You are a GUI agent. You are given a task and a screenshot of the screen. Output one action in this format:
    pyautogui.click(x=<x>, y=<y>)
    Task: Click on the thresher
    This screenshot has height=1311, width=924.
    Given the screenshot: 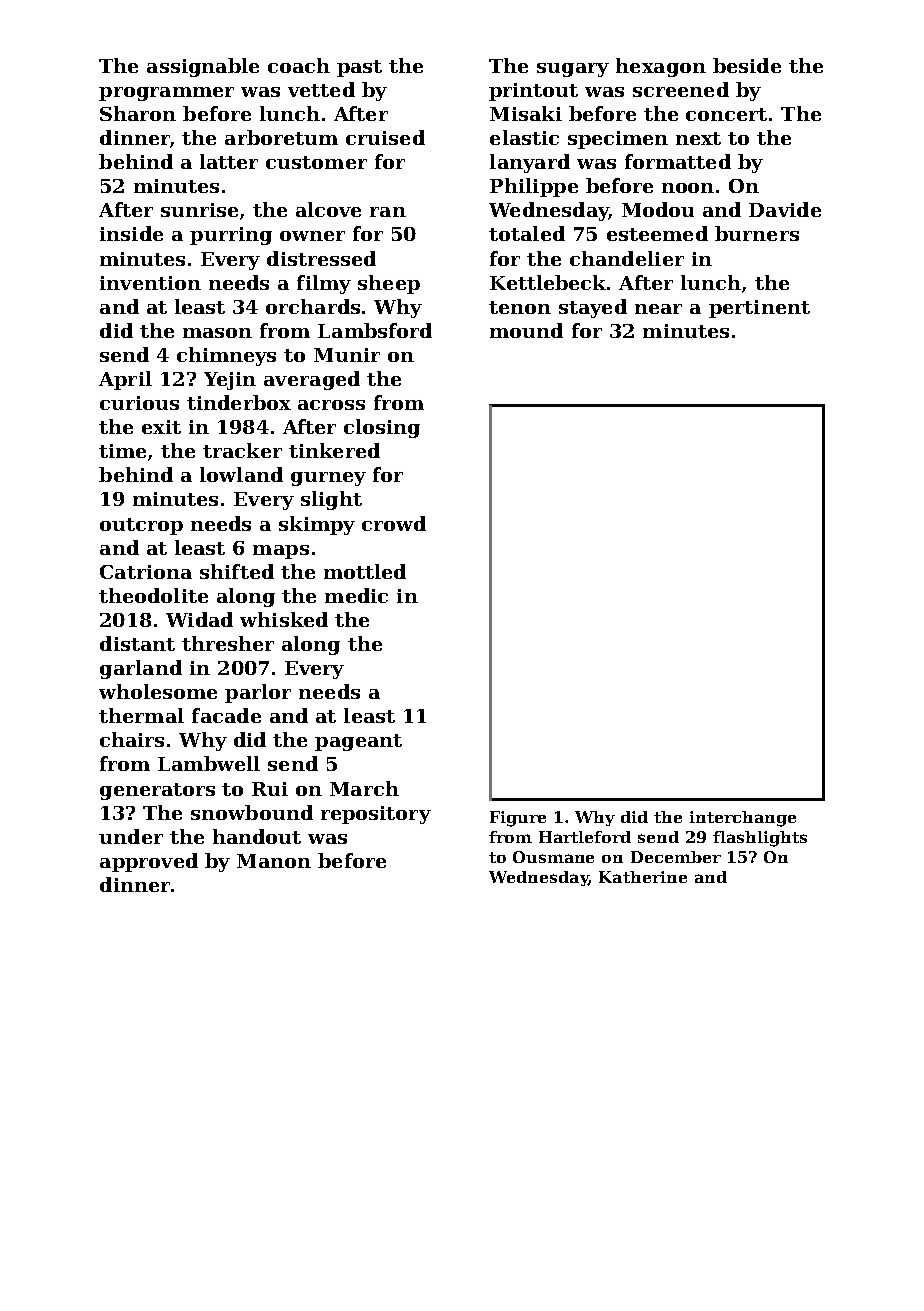 What is the action you would take?
    pyautogui.click(x=228, y=643)
